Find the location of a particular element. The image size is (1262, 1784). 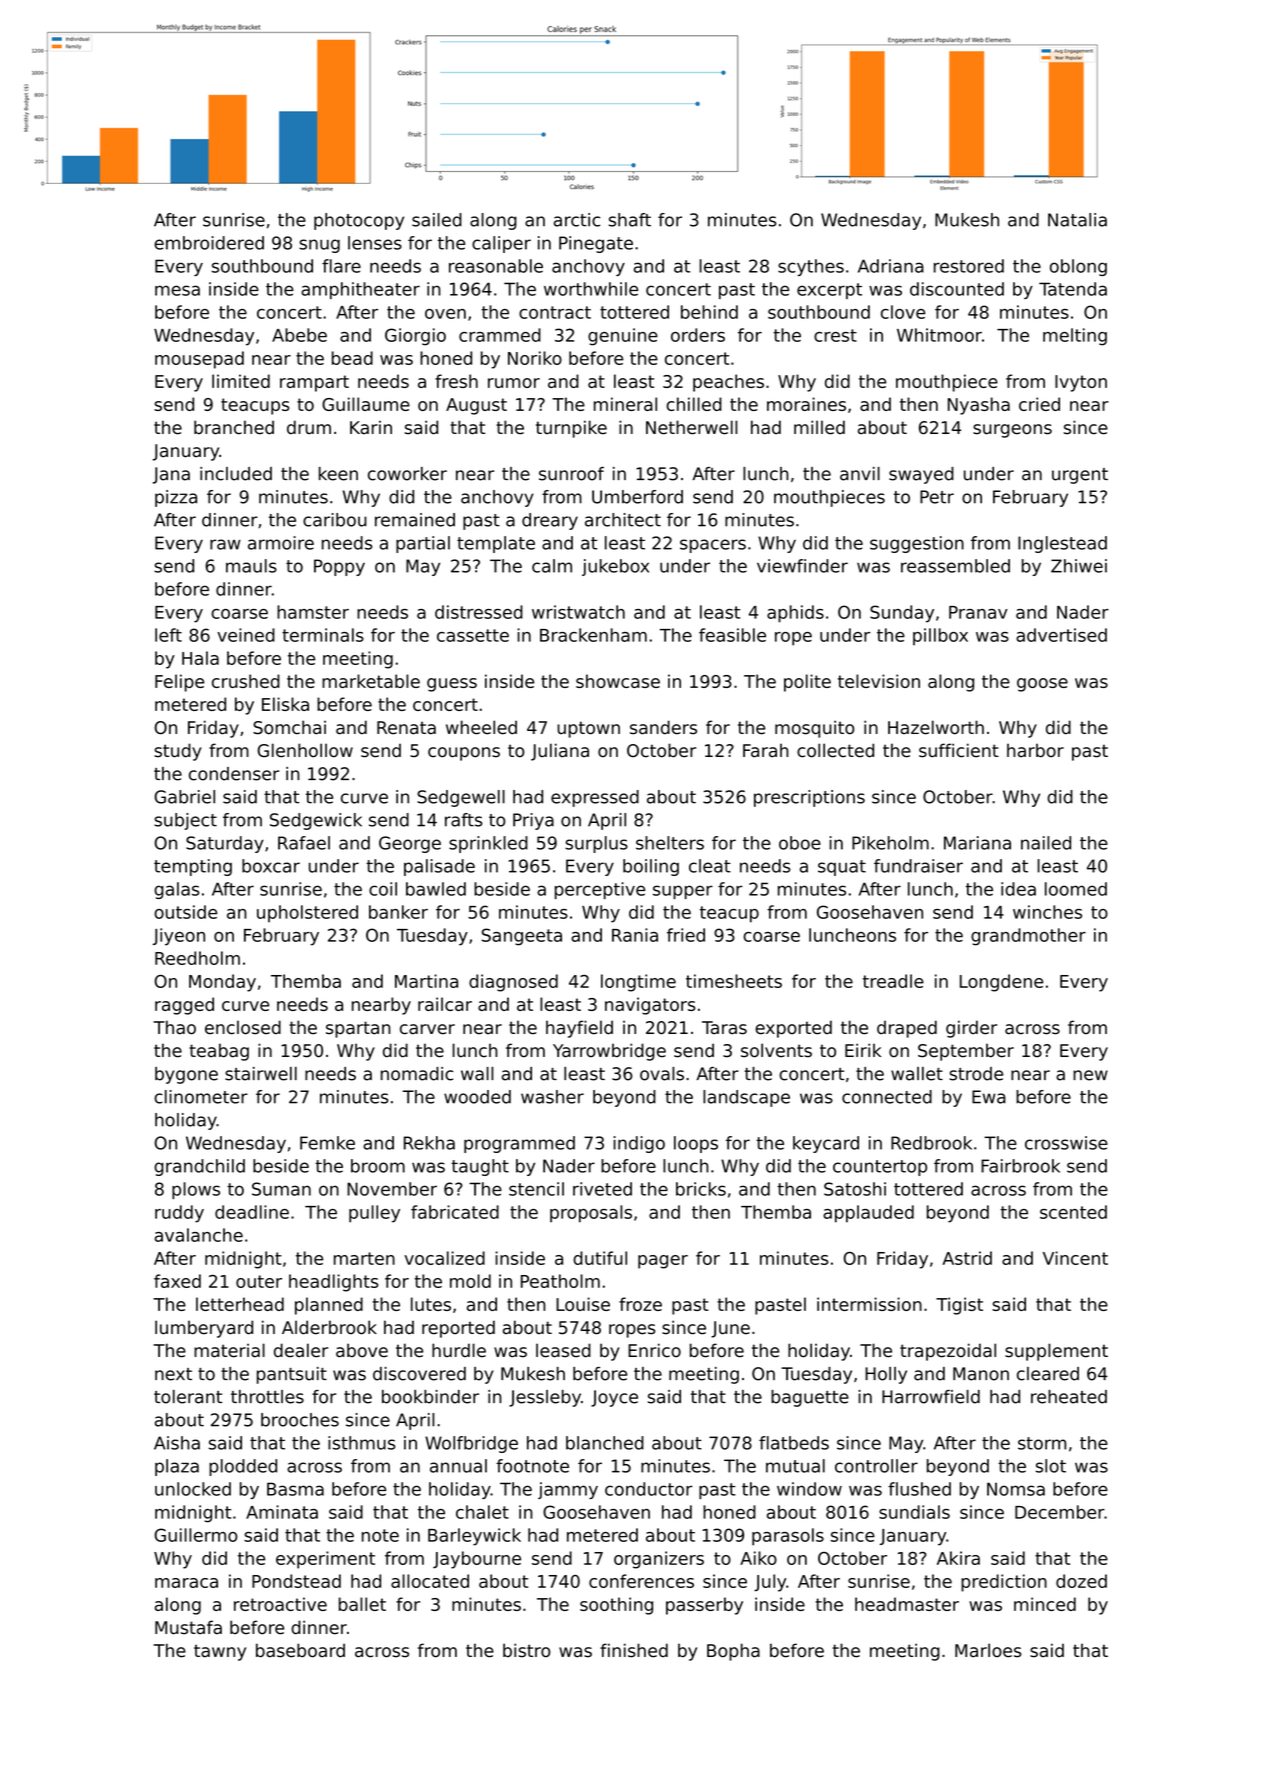

above is located at coordinates (362, 1350).
